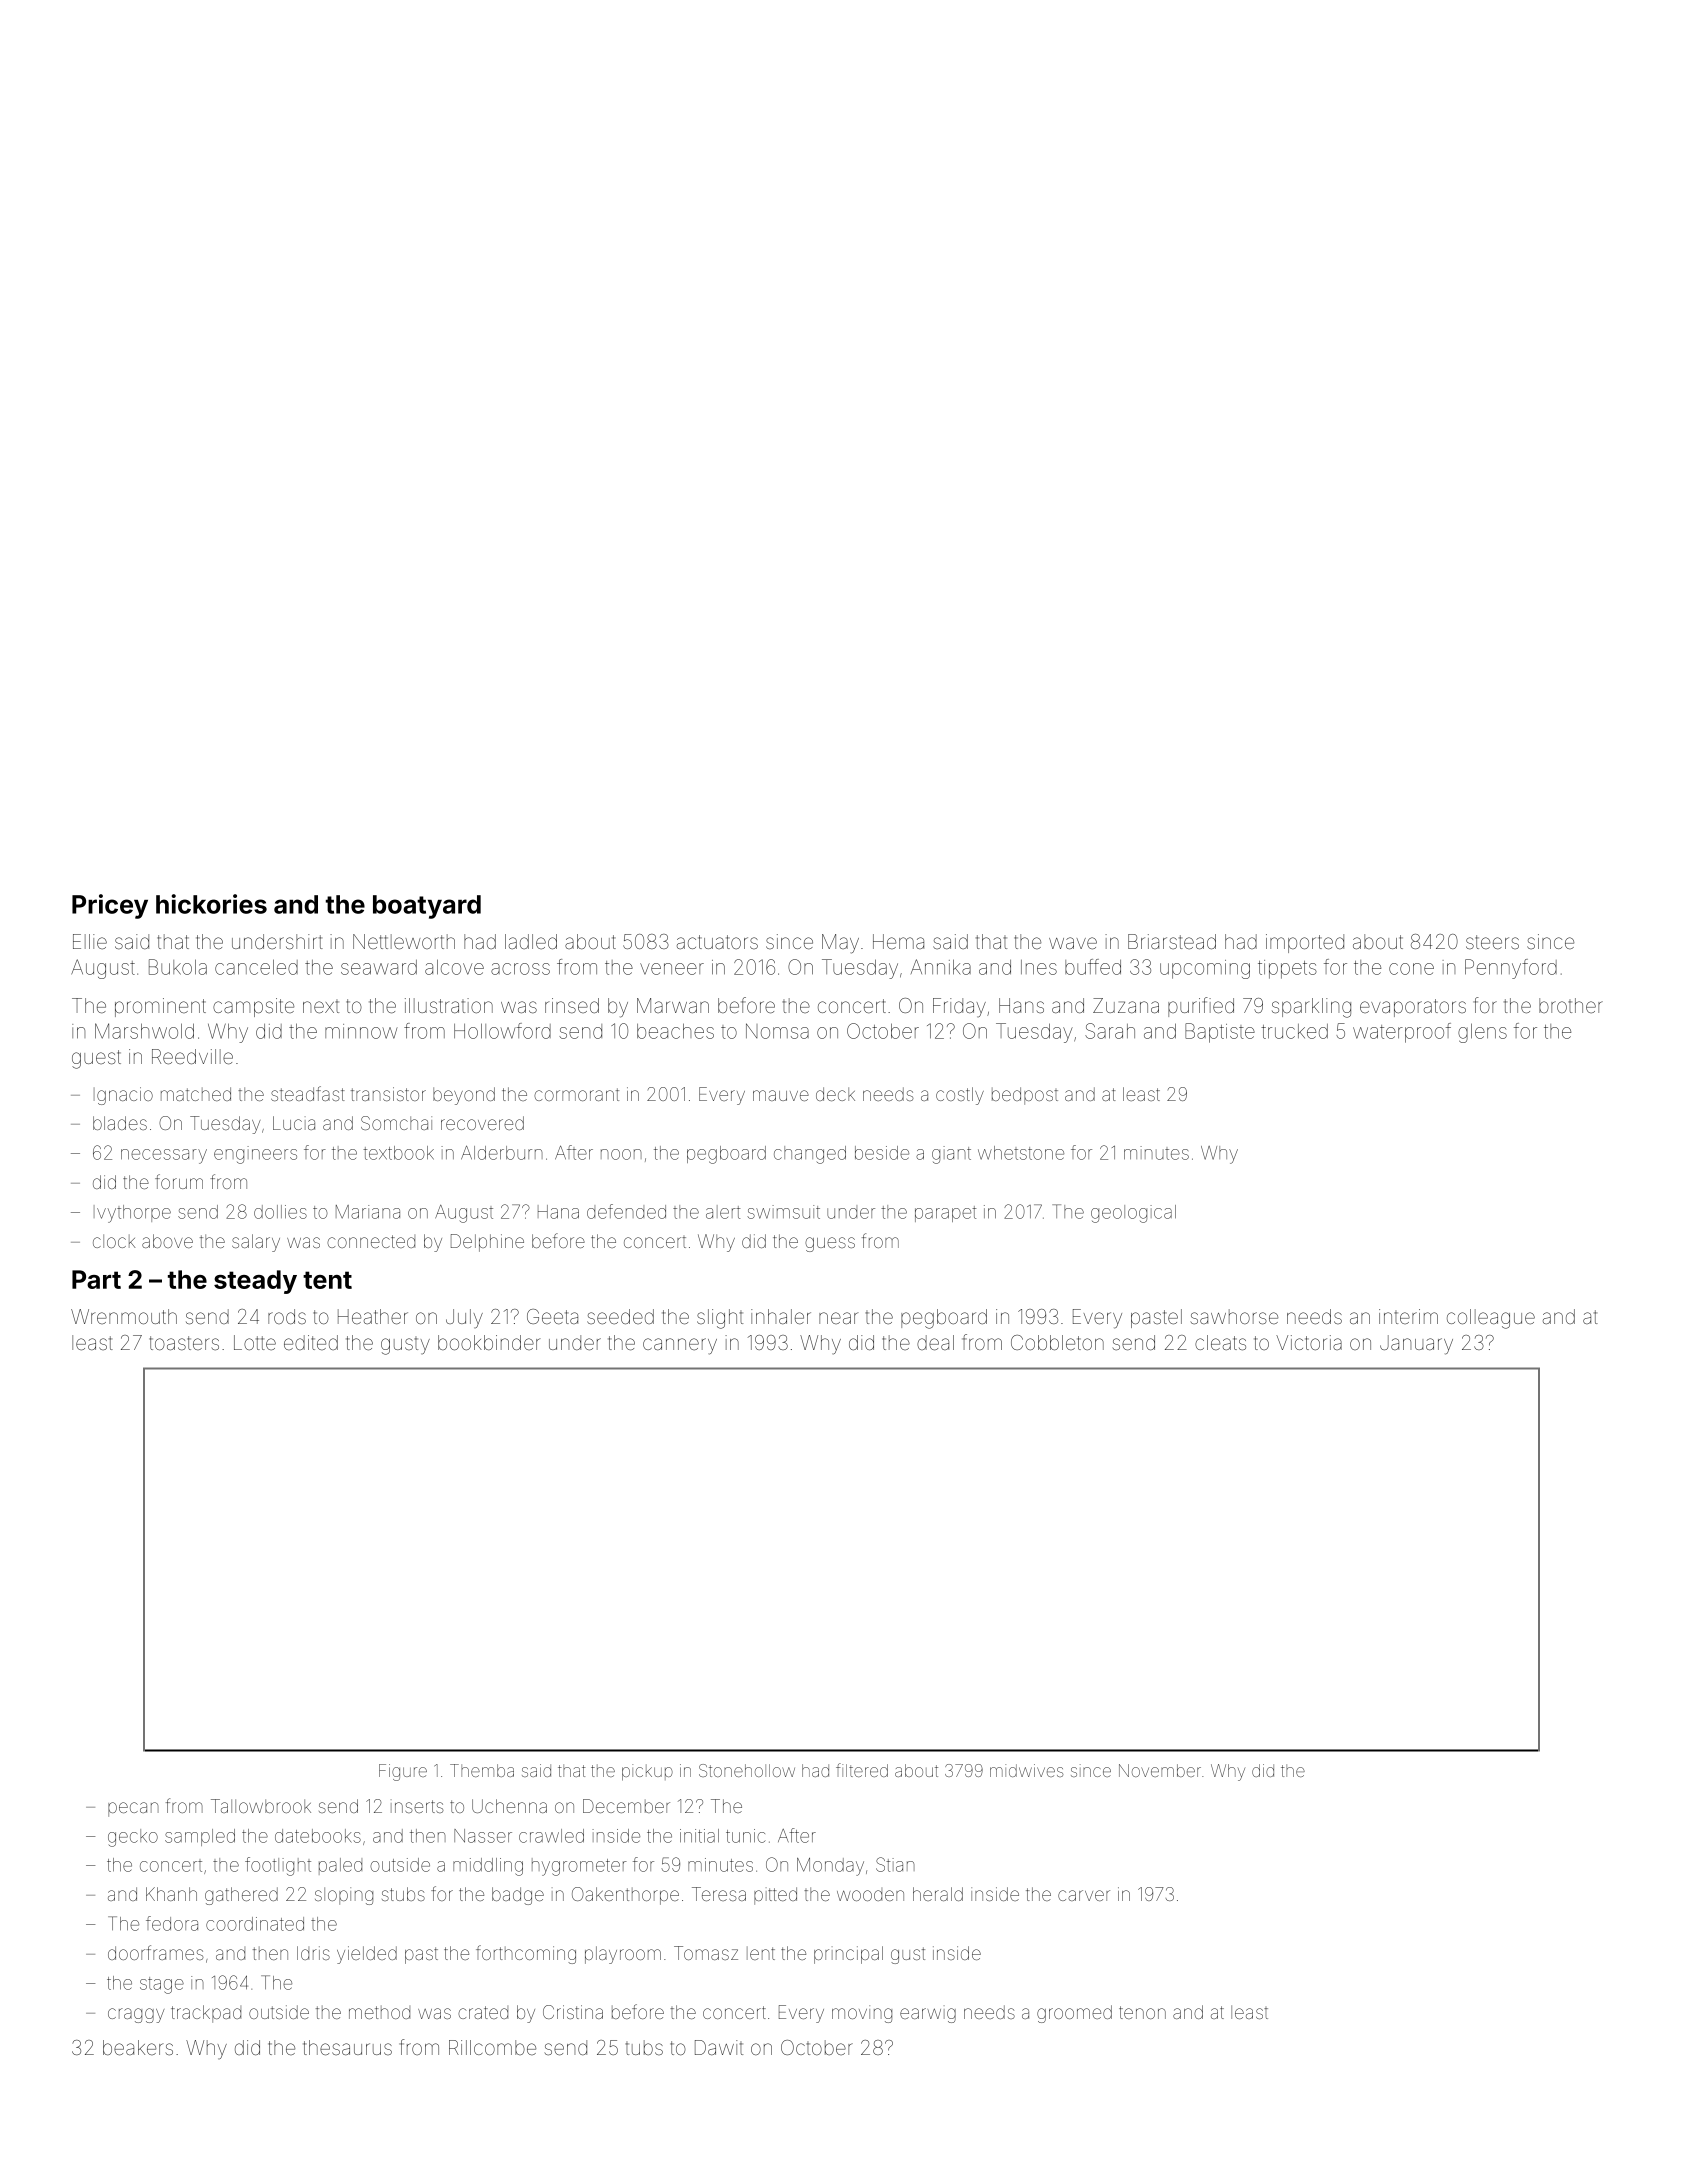  Describe the element at coordinates (144, 1031) in the page. I see `Marshwold` at that location.
